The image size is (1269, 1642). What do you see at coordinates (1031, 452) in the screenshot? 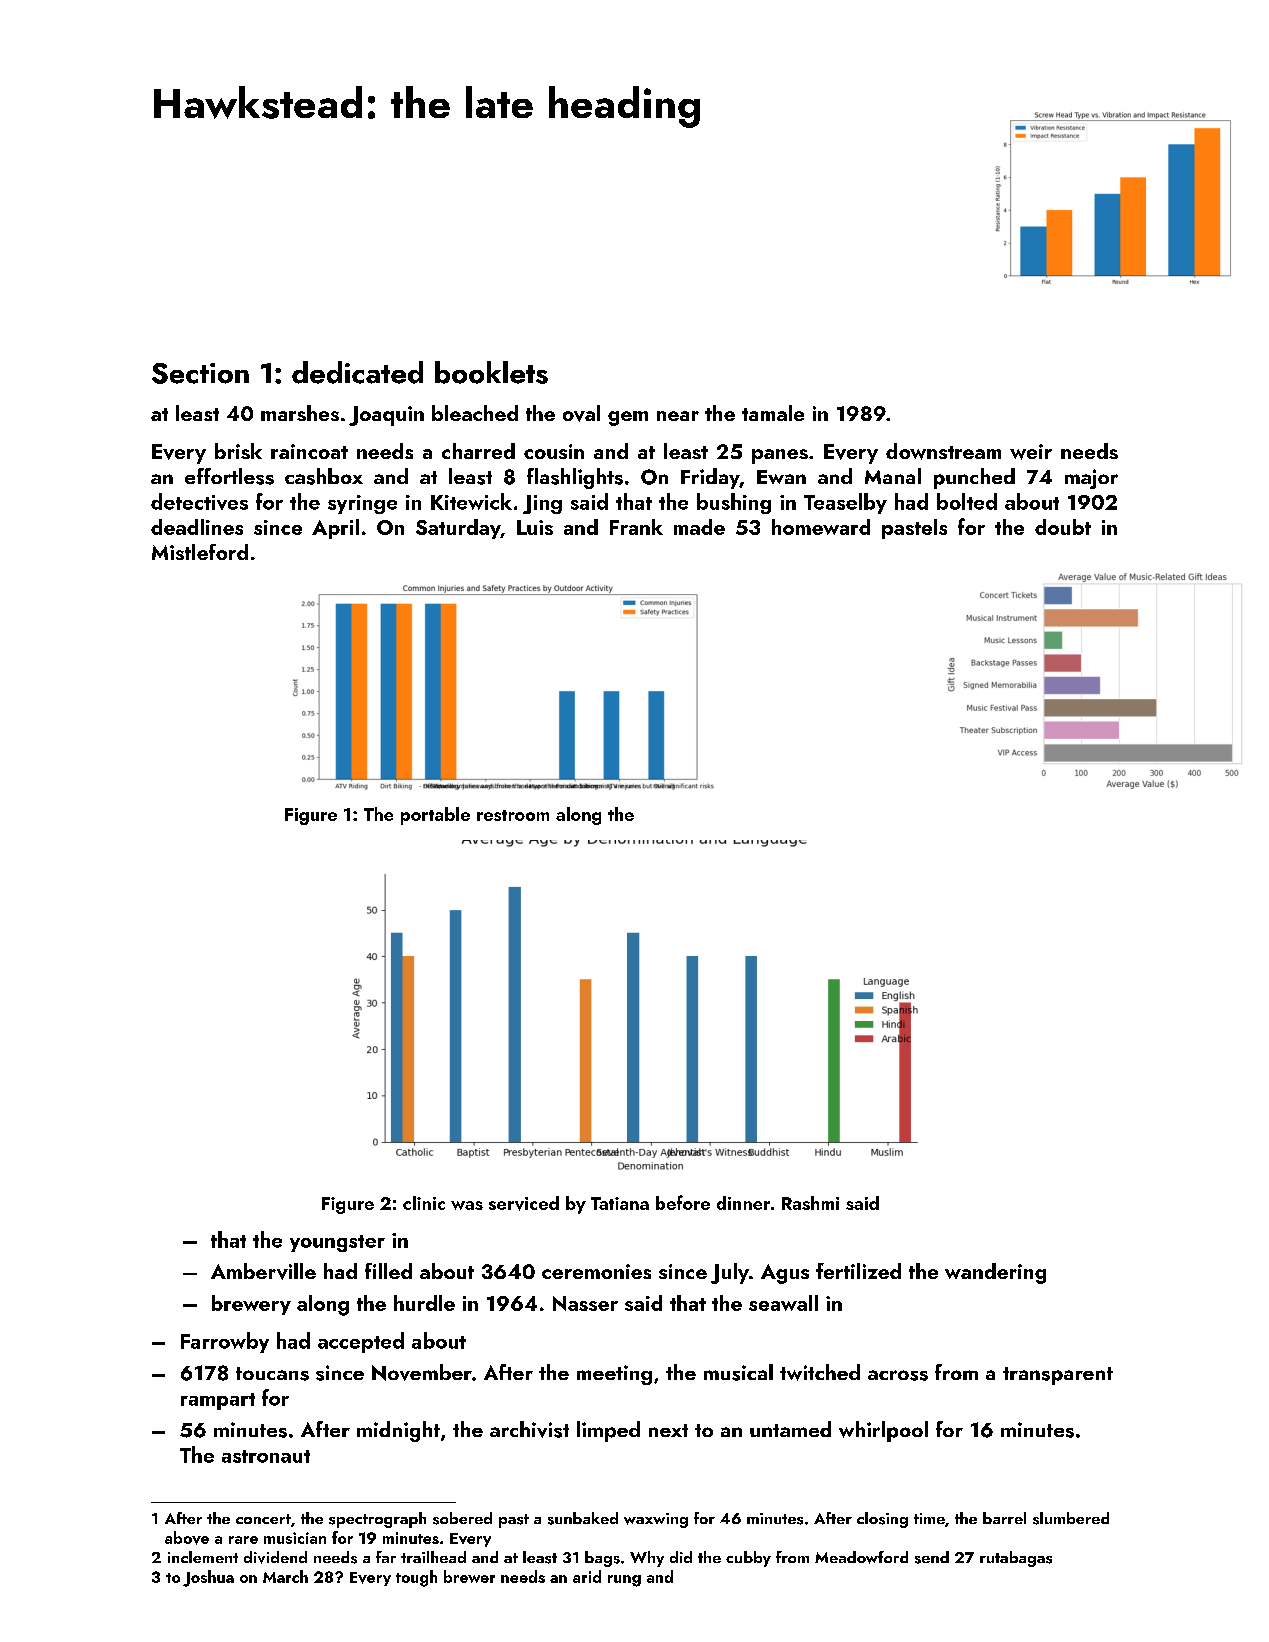
I see `weir` at bounding box center [1031, 452].
